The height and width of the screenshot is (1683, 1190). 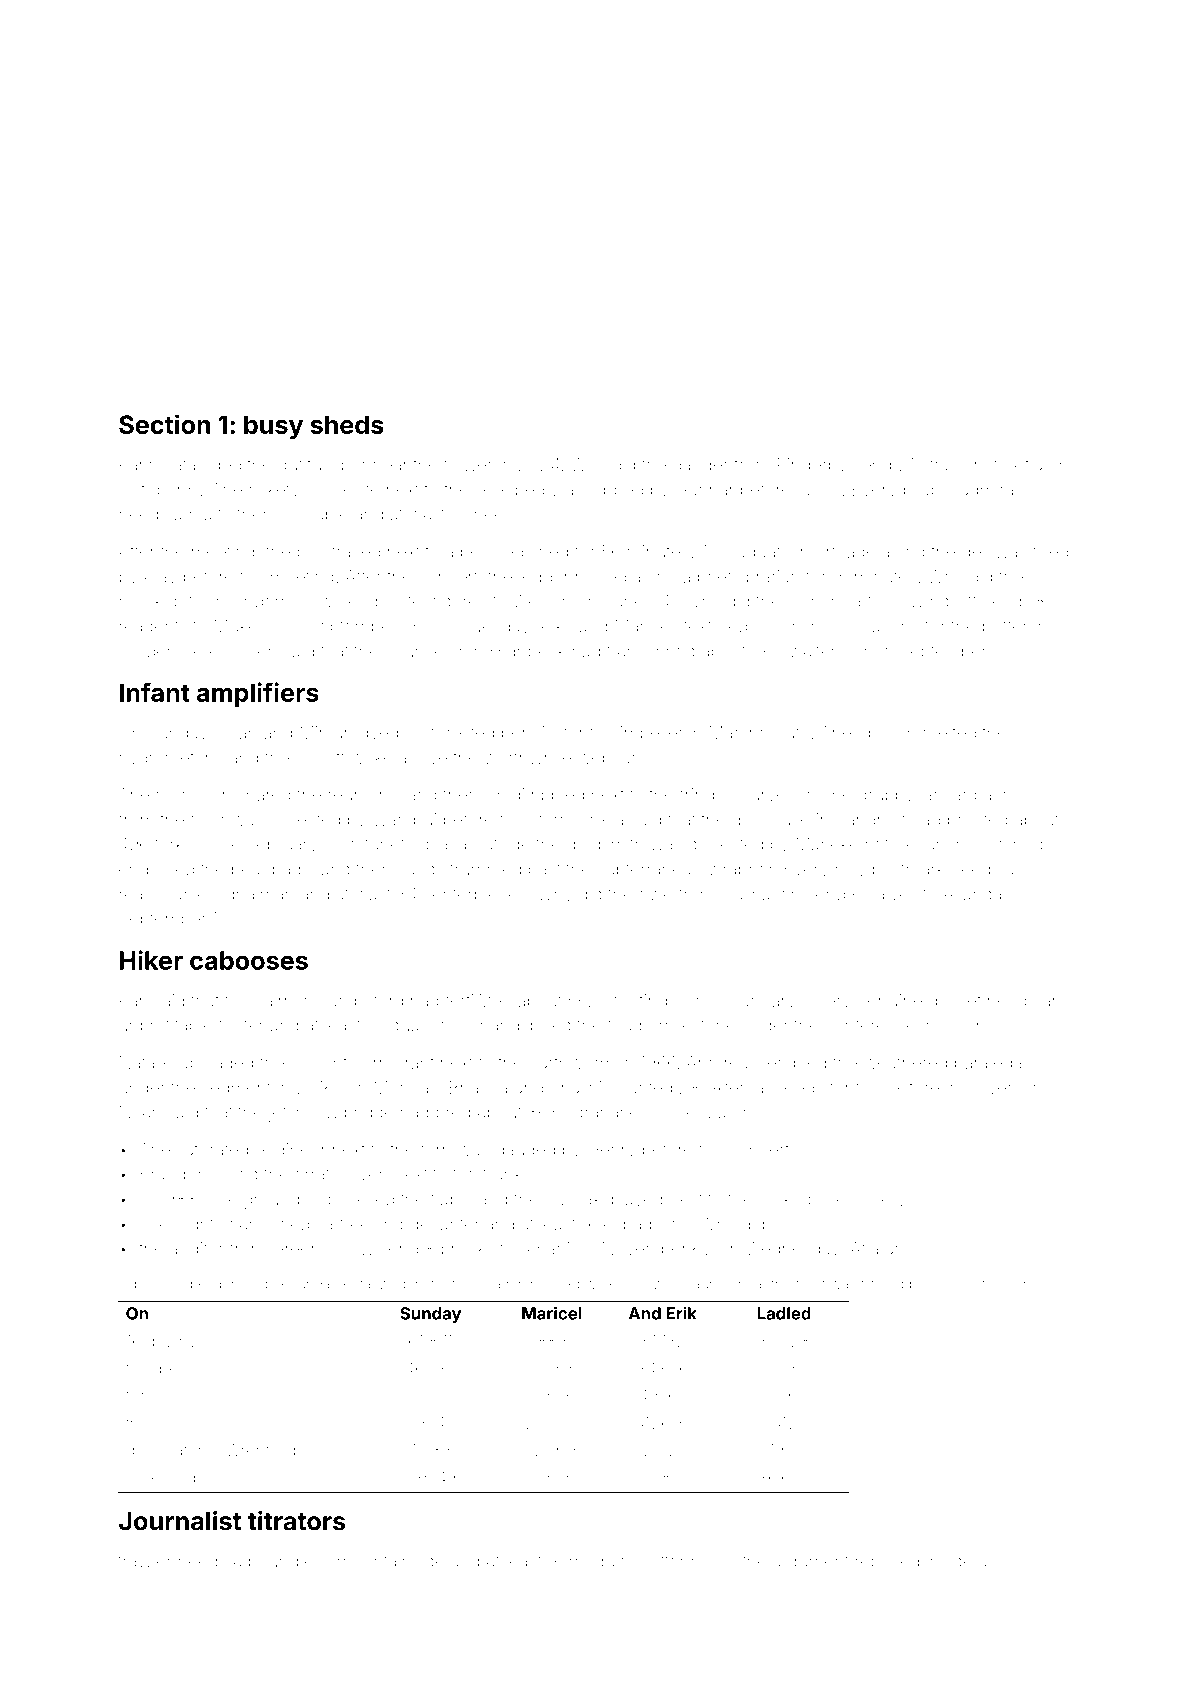 I want to click on November, so click(x=645, y=1248).
